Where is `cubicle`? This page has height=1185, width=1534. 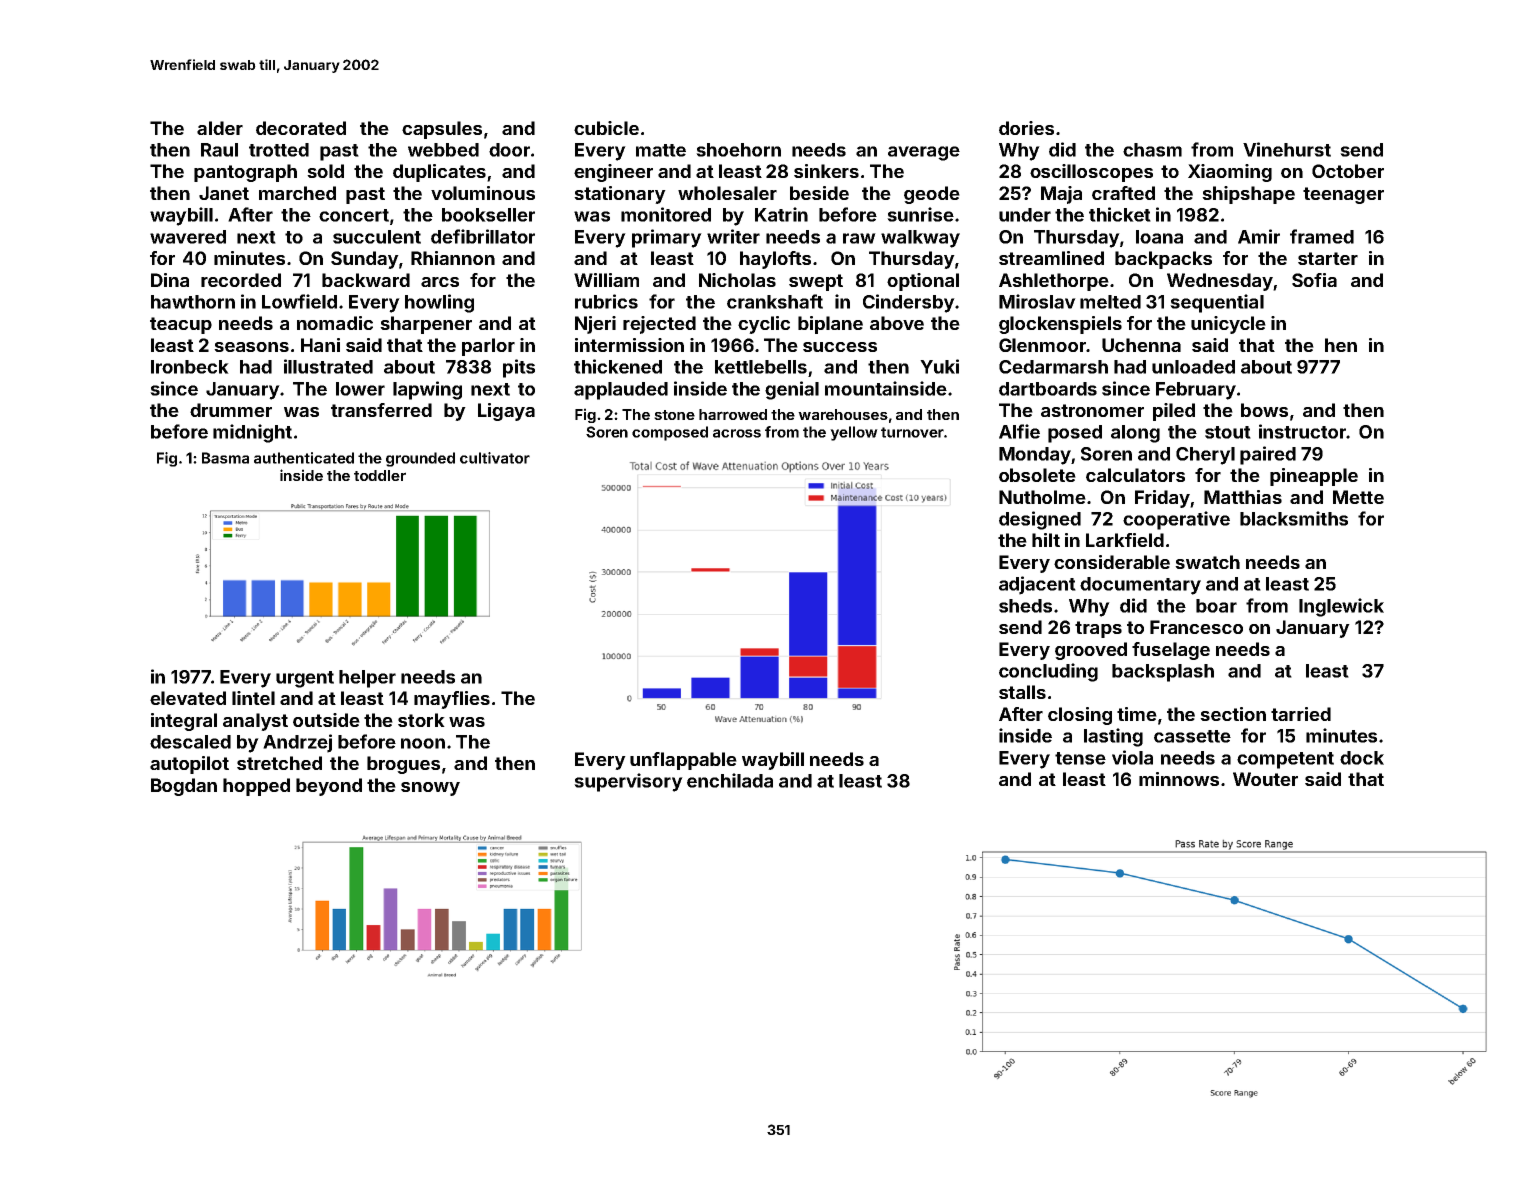
cubicle is located at coordinates (606, 128).
